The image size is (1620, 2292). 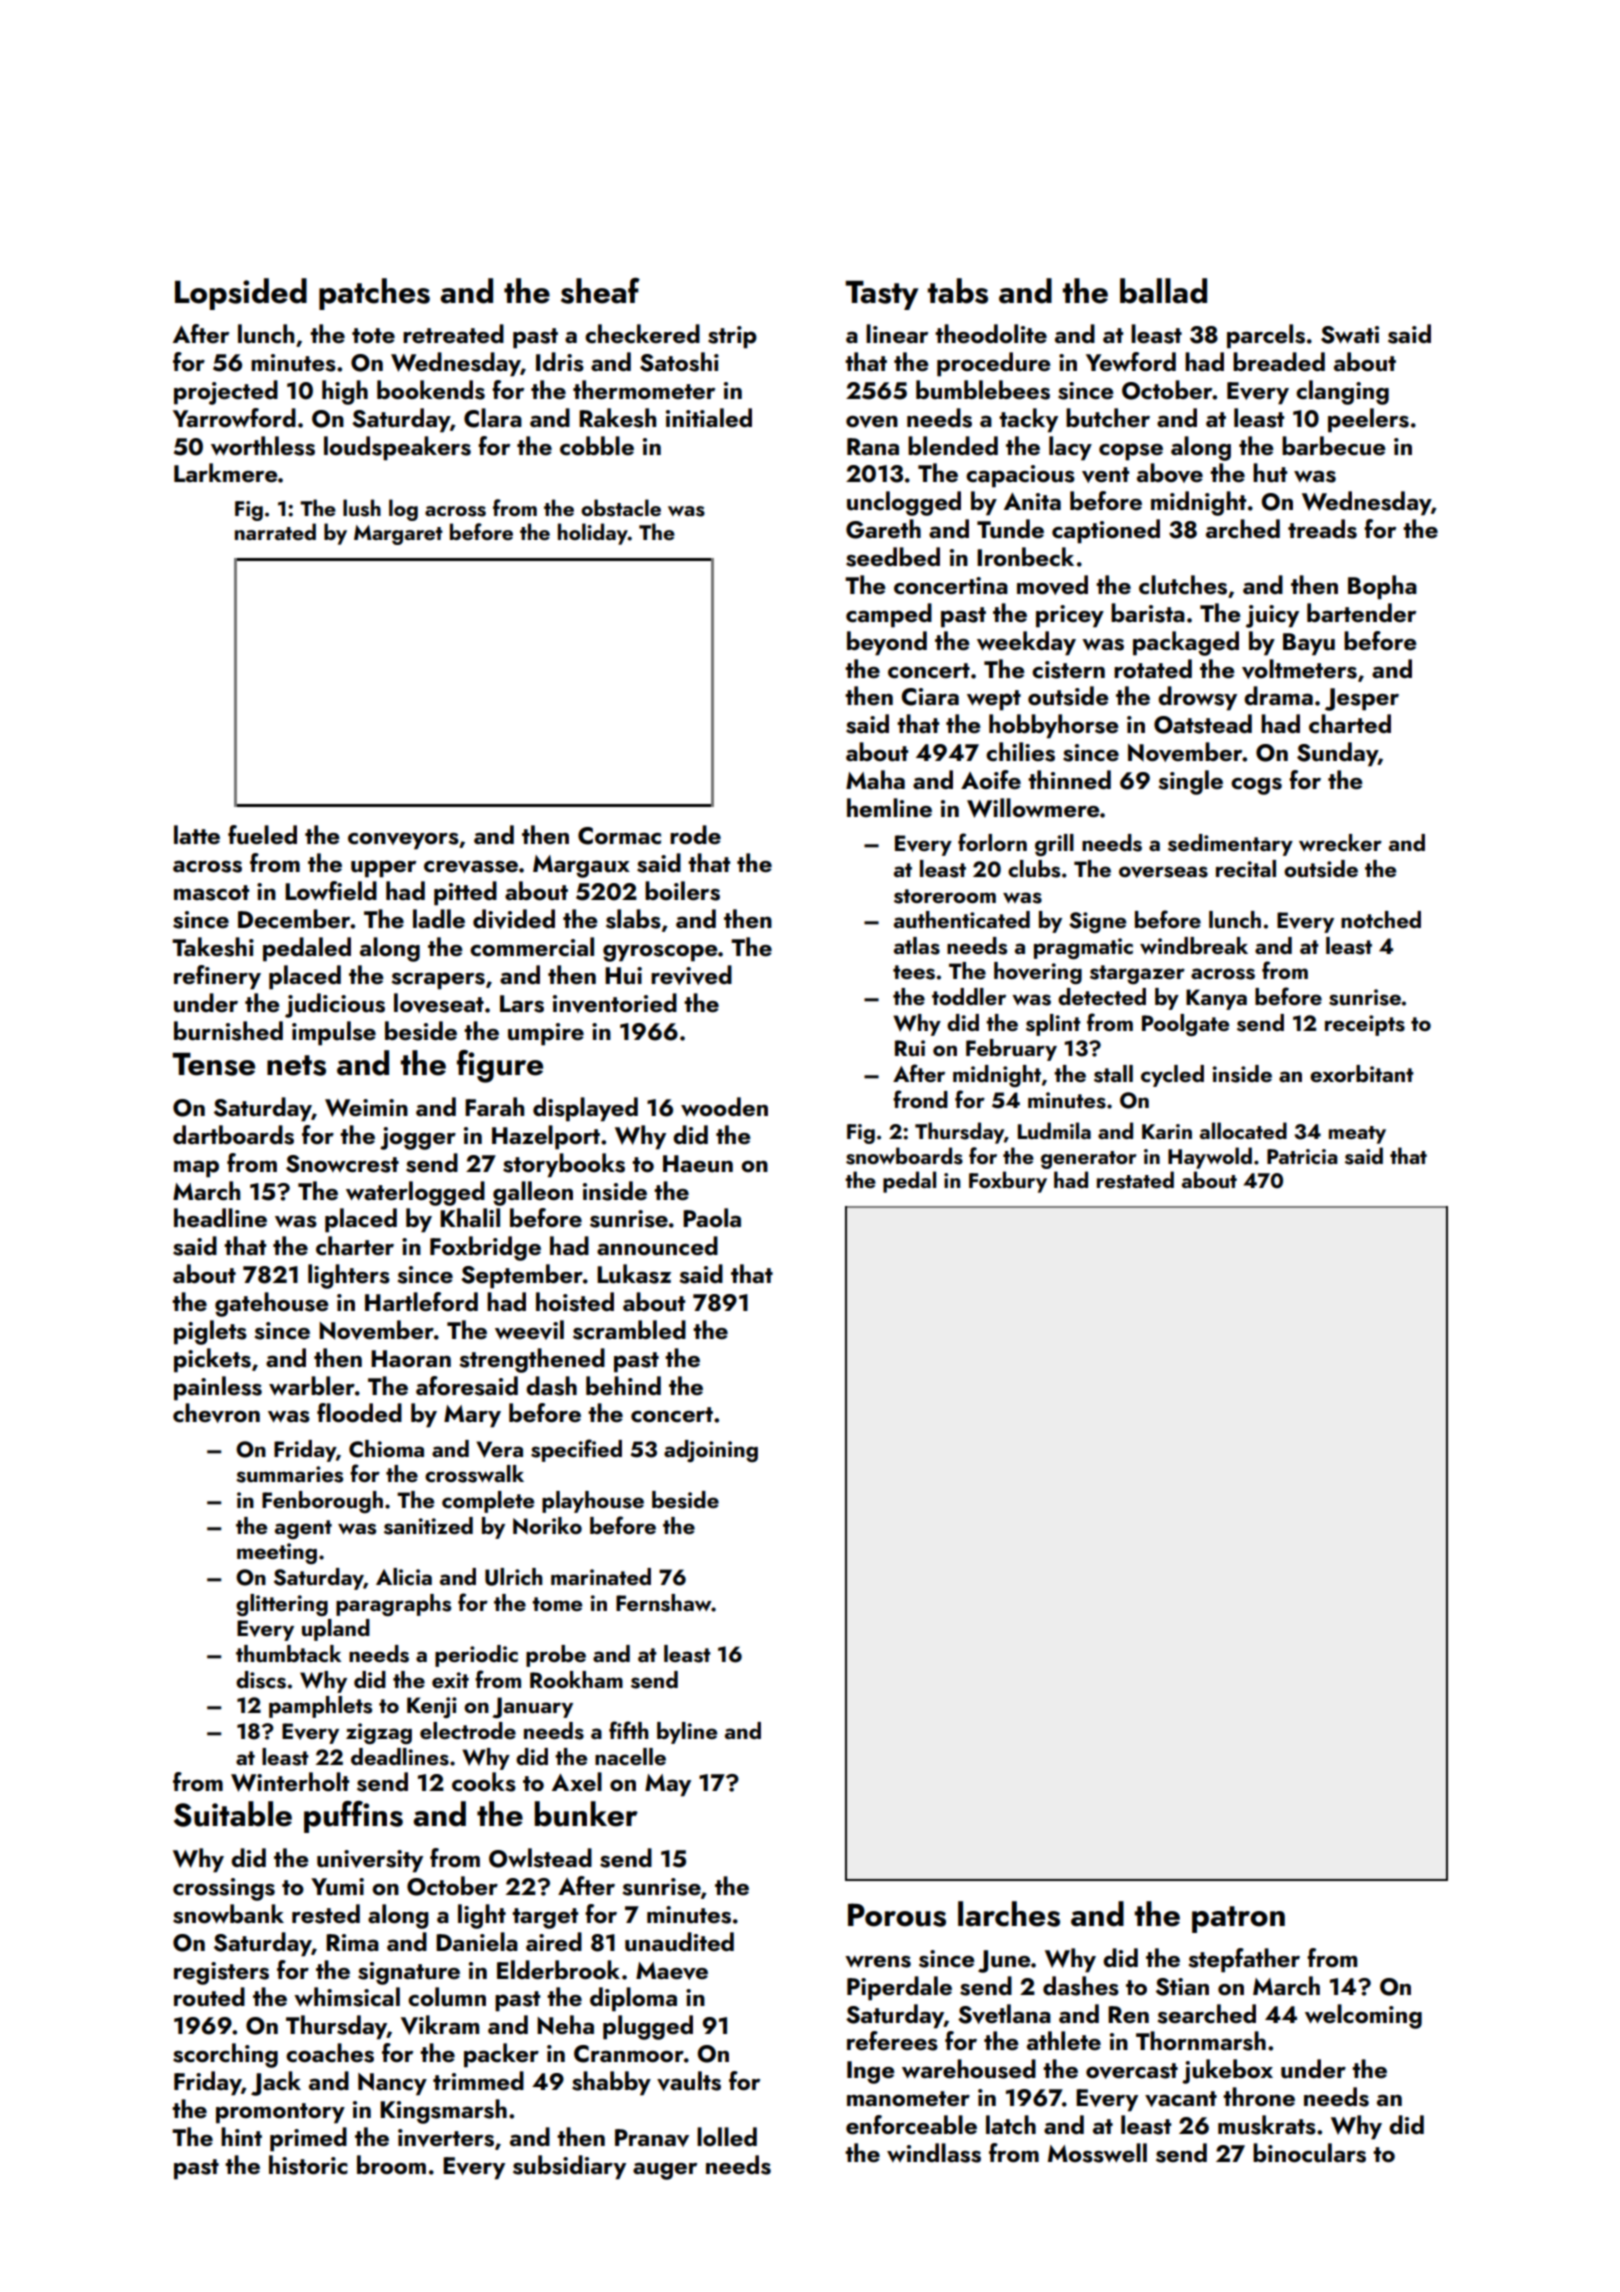 I want to click on Tense, so click(x=213, y=1064).
